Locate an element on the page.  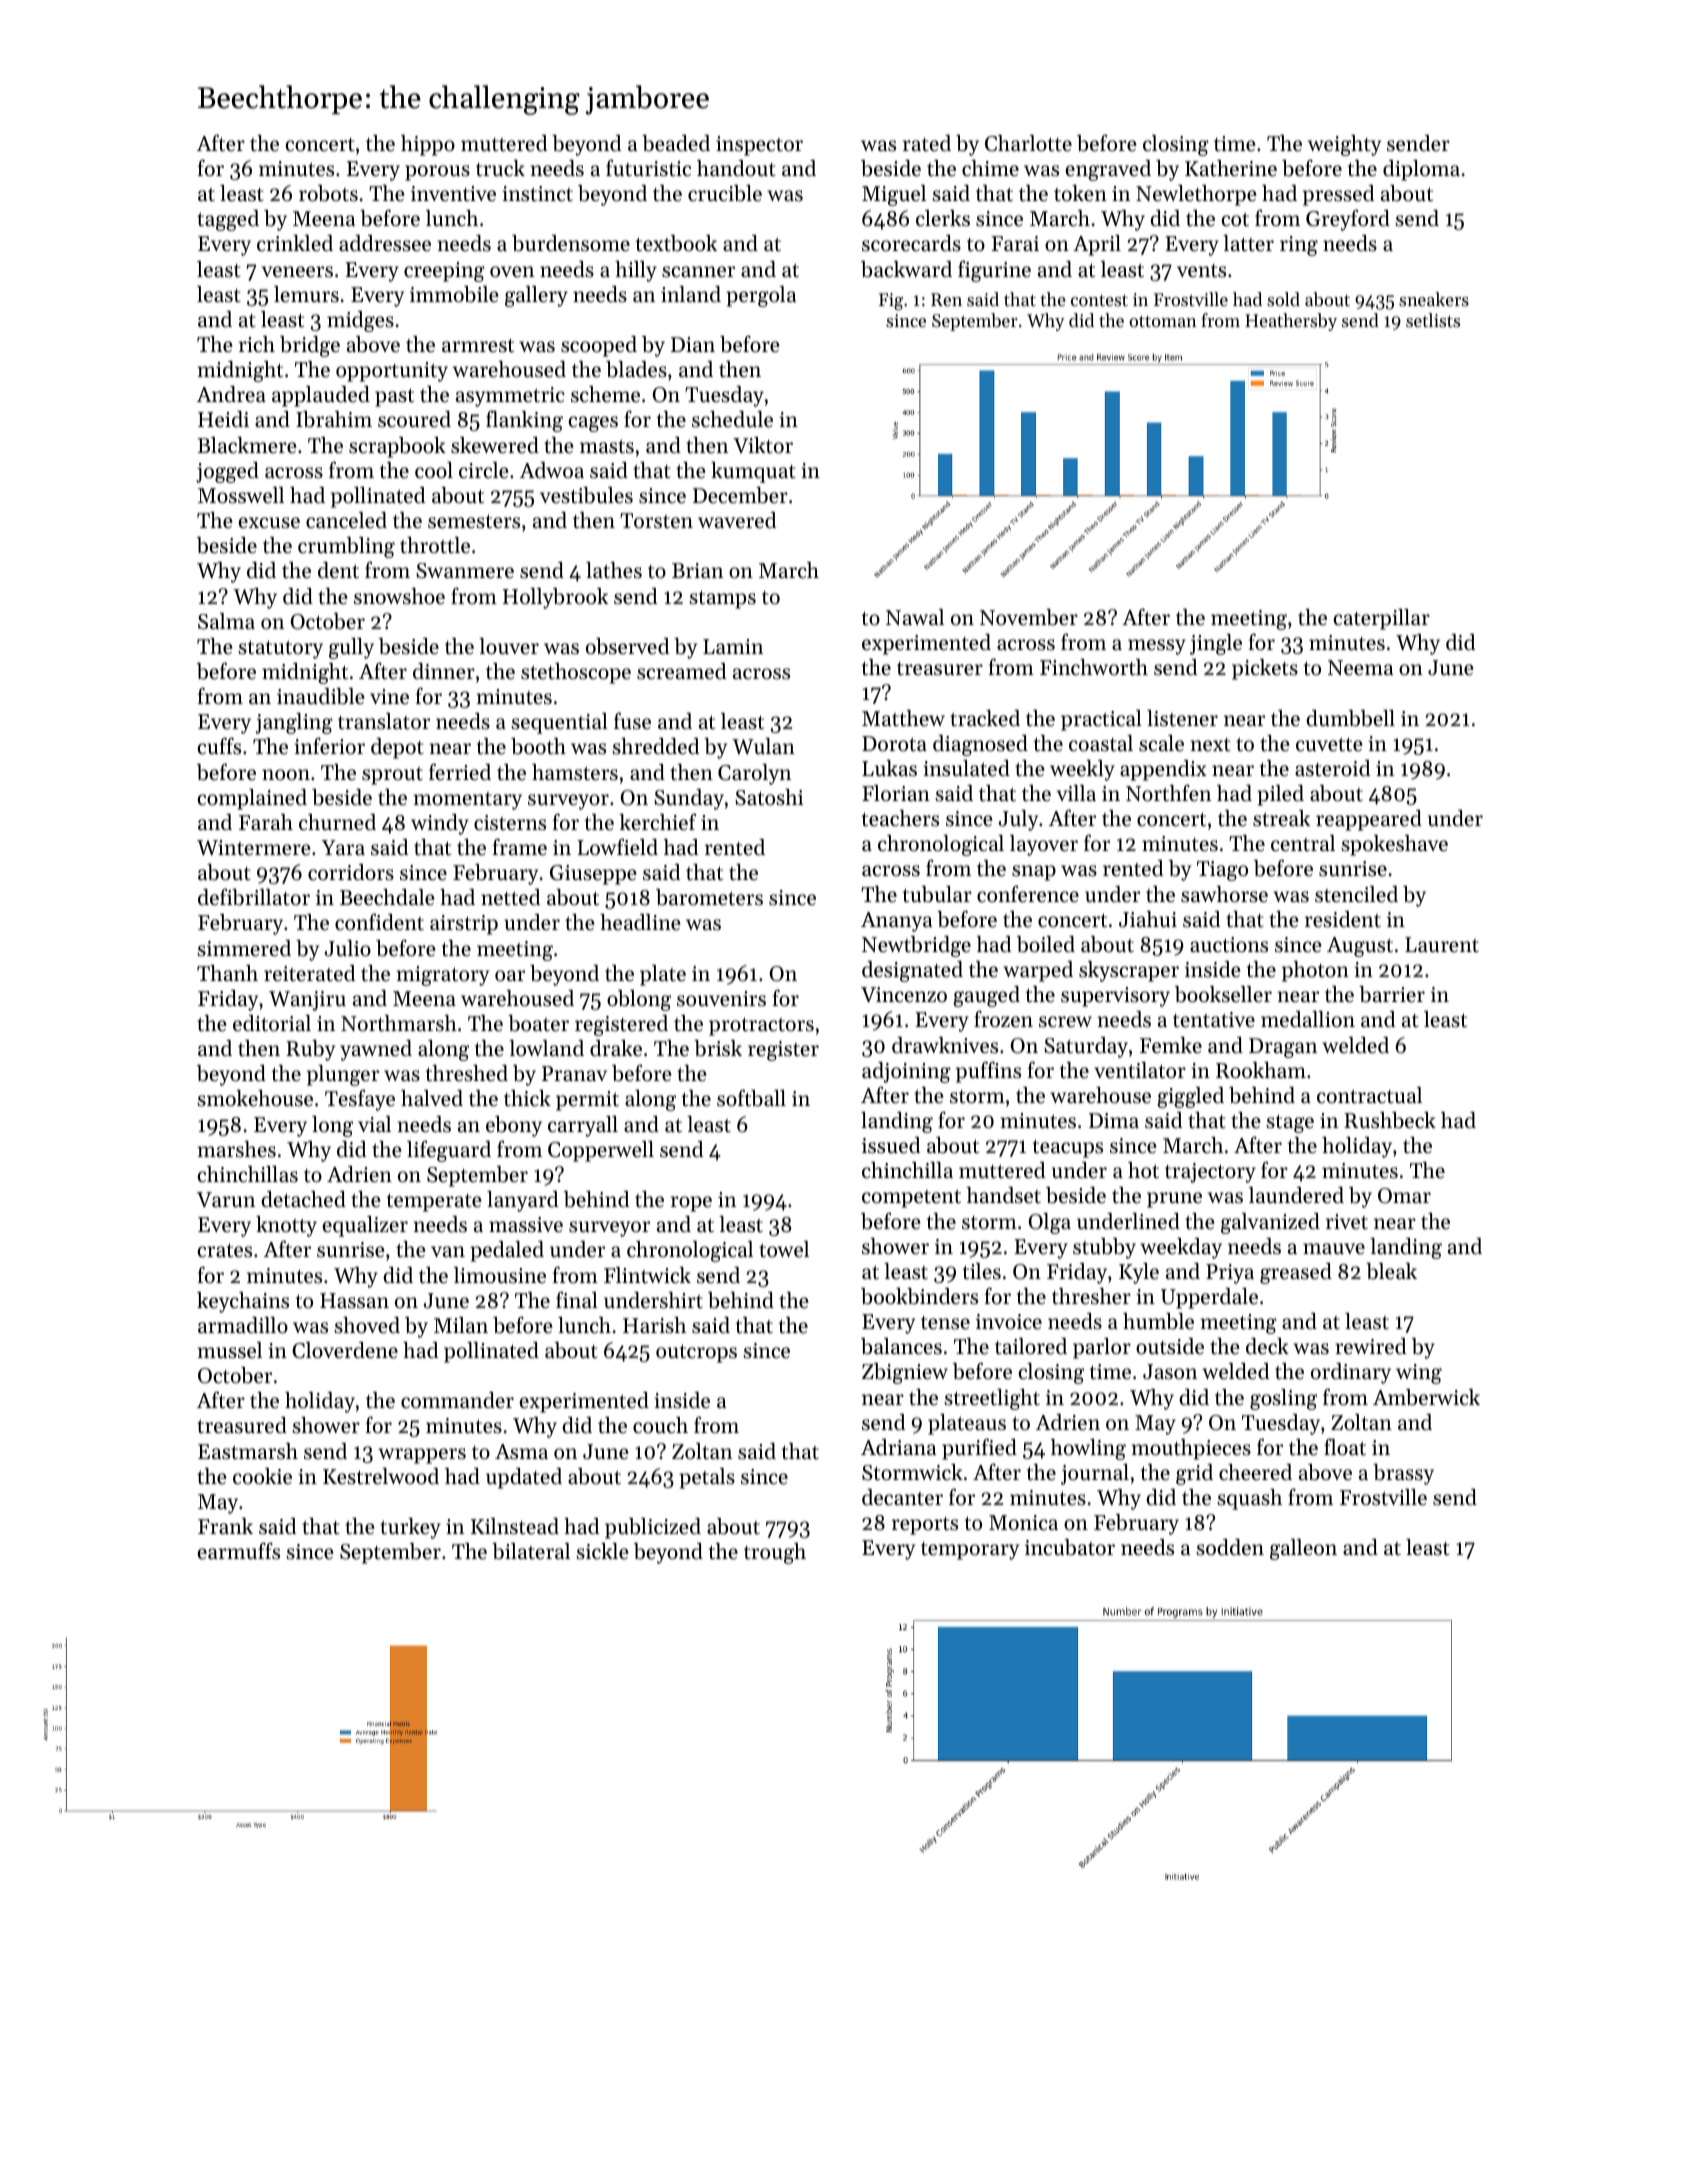
Satoshi is located at coordinates (769, 797).
